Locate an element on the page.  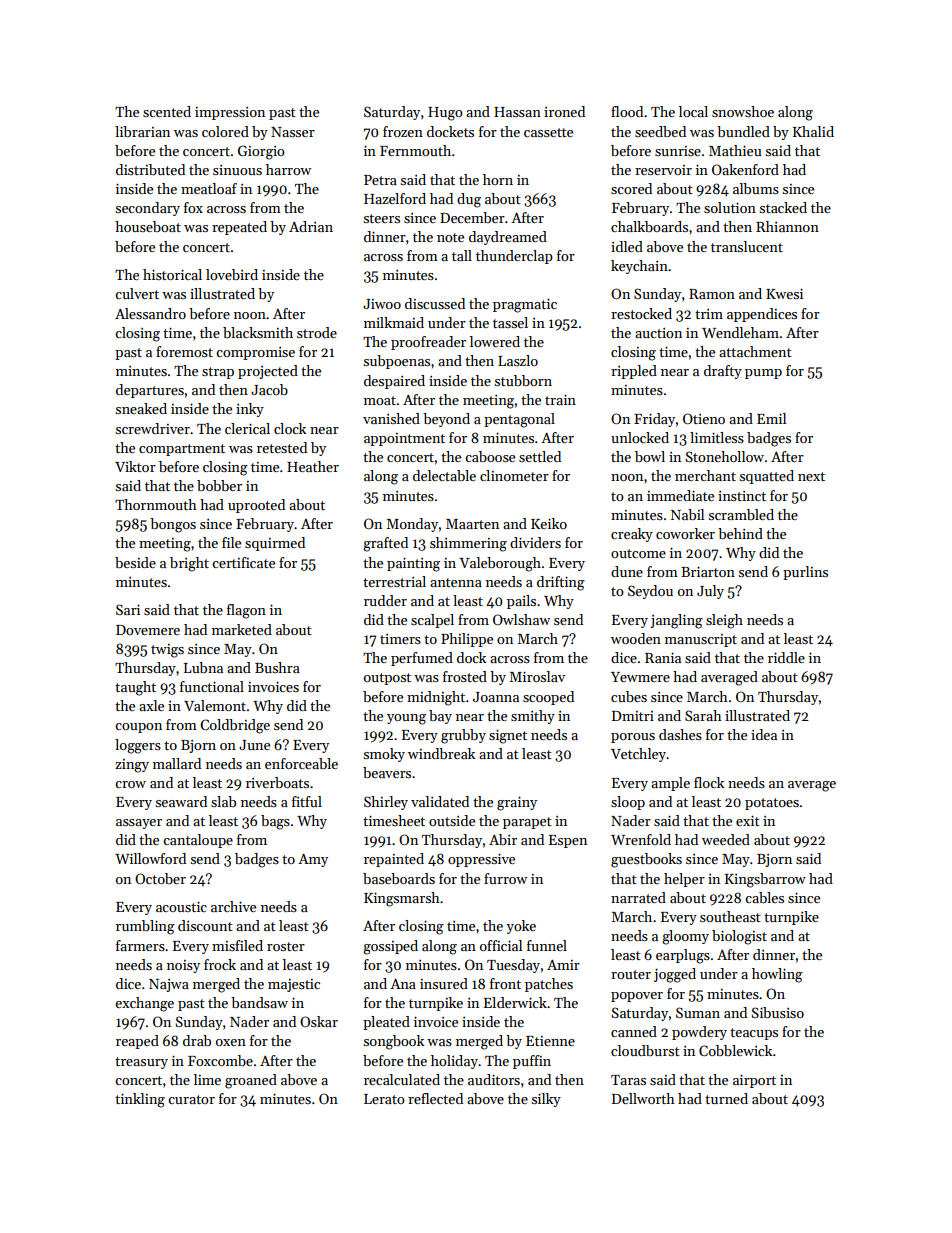
Espen is located at coordinates (568, 841).
